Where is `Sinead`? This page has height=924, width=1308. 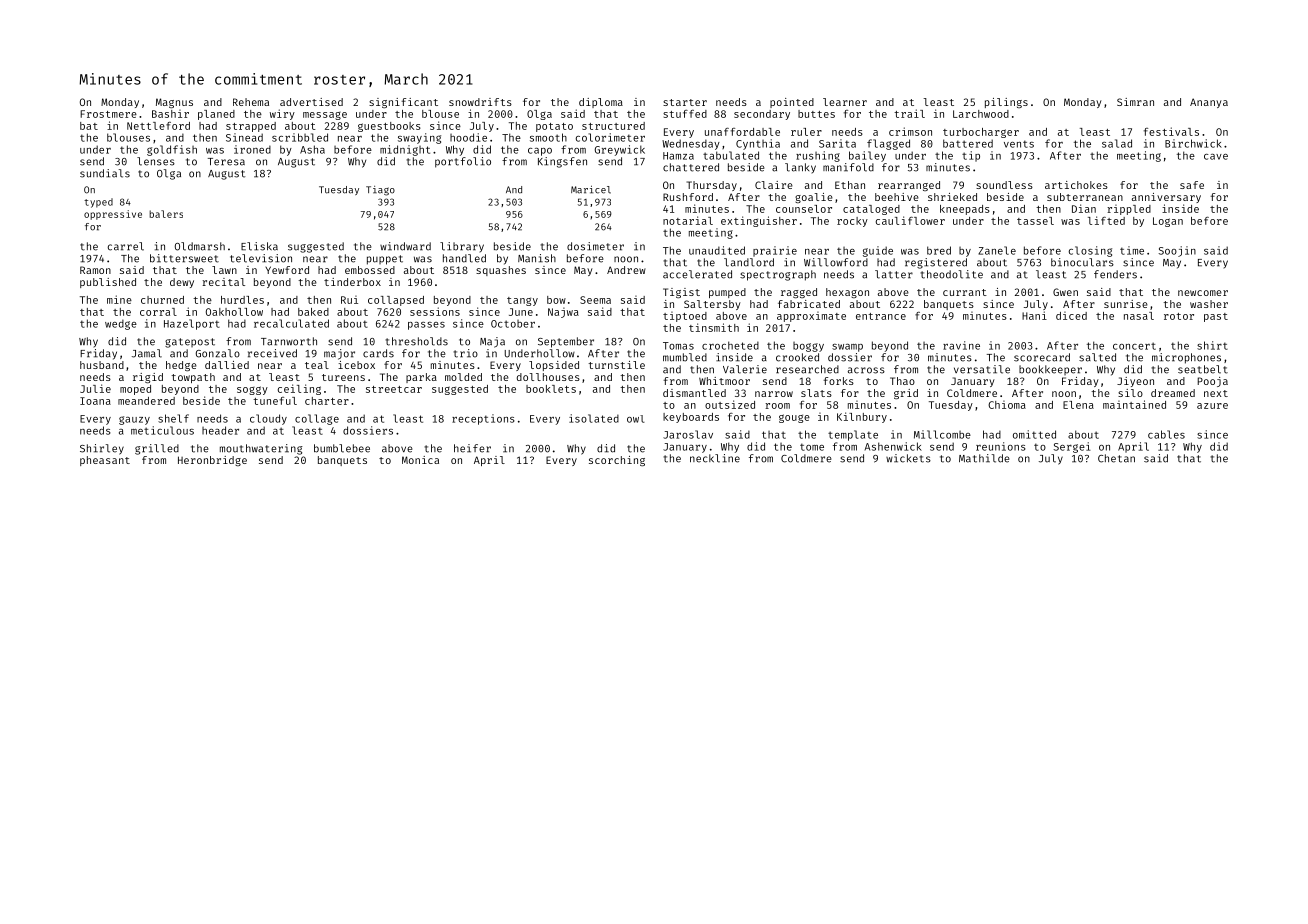
Sinead is located at coordinates (244, 137).
